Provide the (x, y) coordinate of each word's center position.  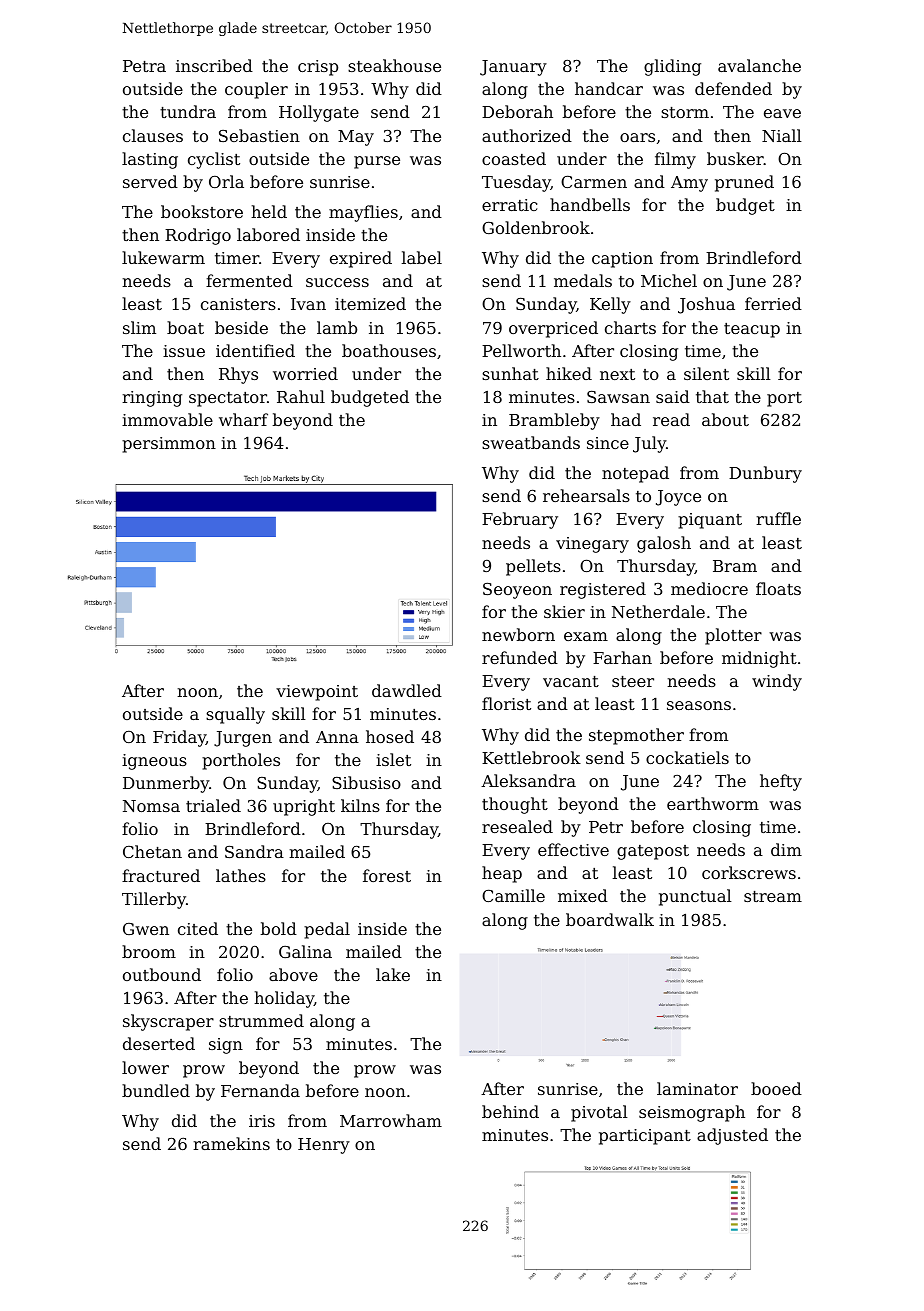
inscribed (214, 65)
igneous (154, 762)
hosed (390, 736)
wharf (243, 419)
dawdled (407, 690)
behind (510, 1111)
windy (777, 682)
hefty (781, 782)
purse (377, 162)
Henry (324, 1146)
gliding (672, 67)
